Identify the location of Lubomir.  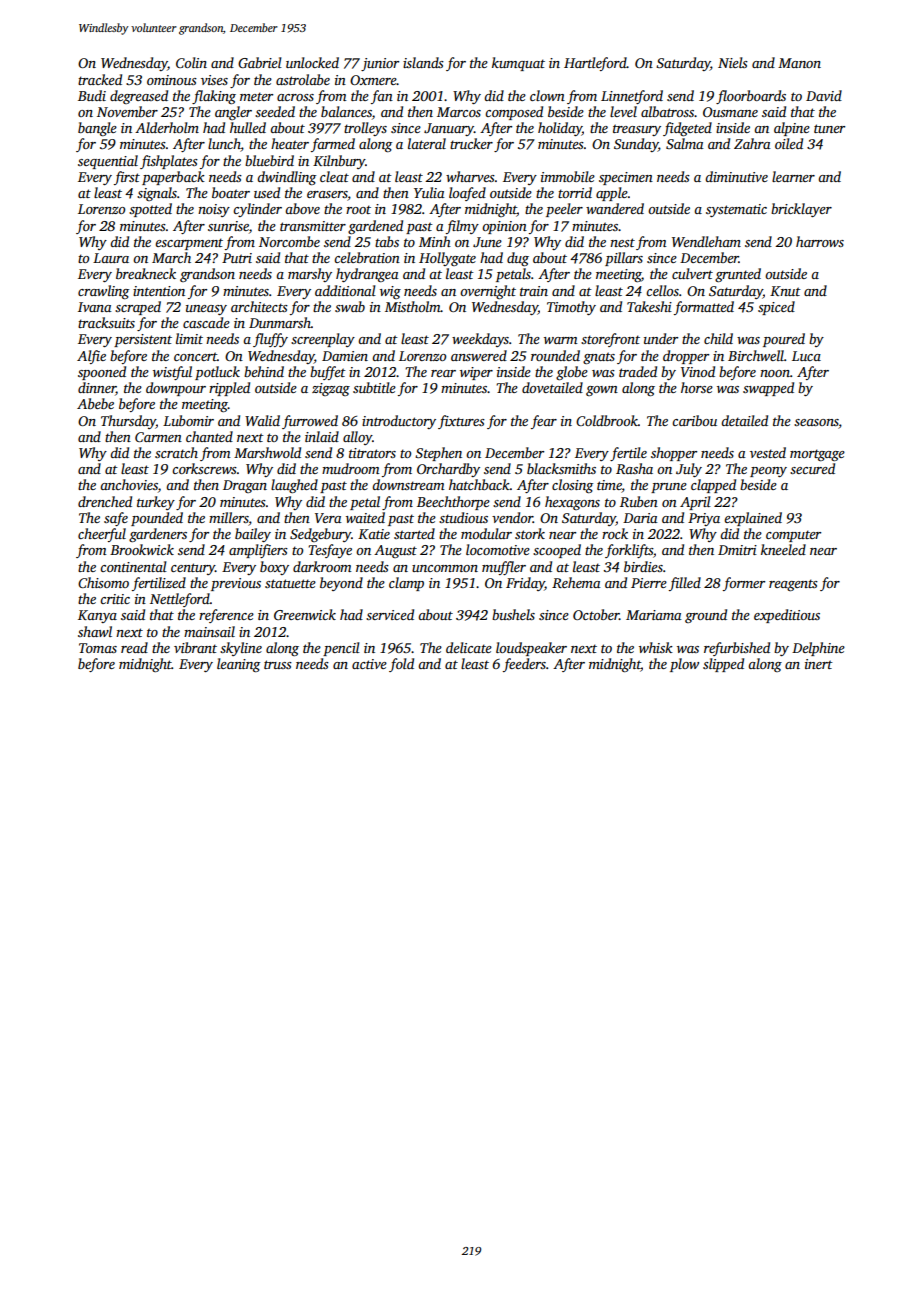
(188, 420).
